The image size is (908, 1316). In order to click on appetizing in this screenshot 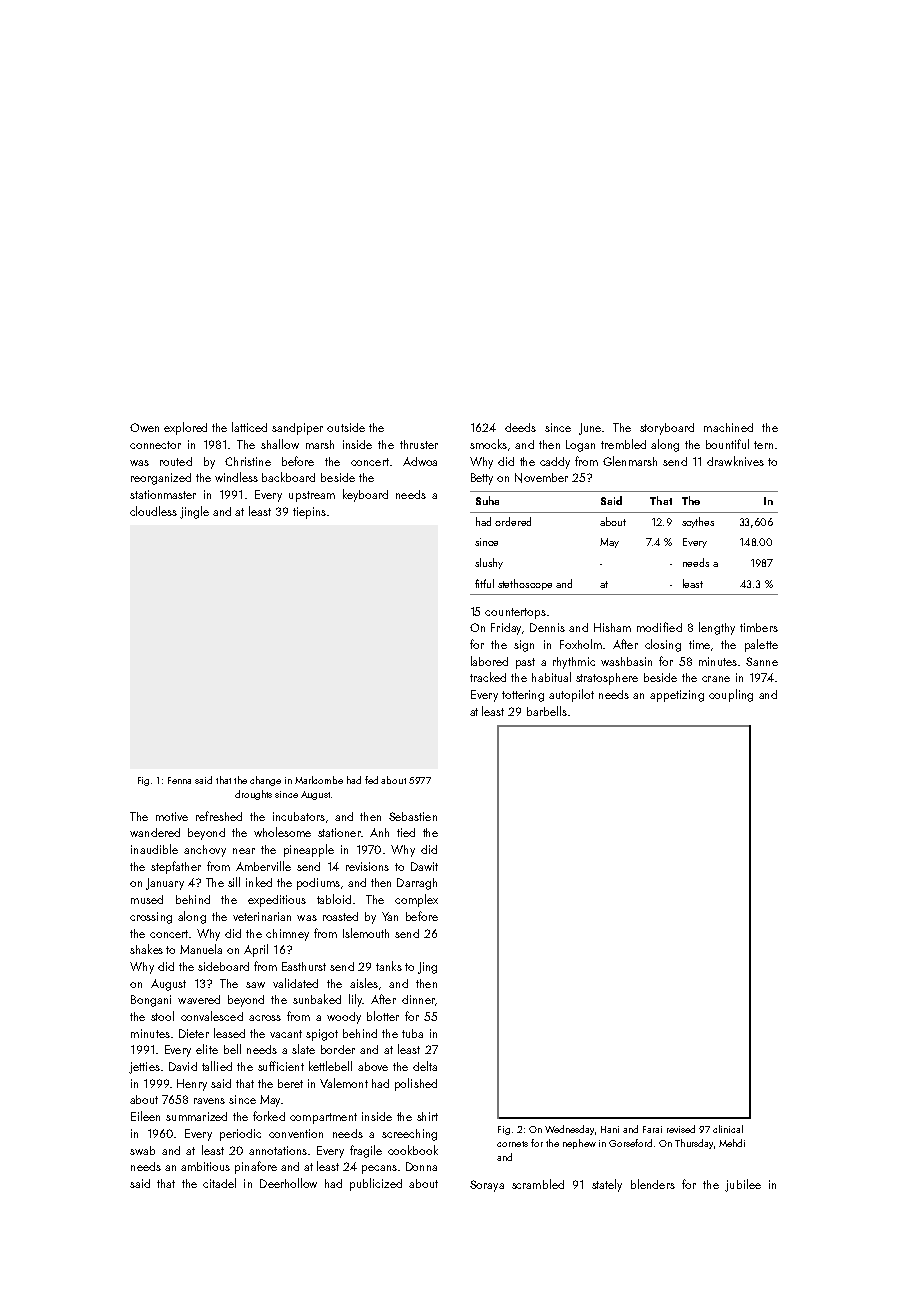, I will do `click(677, 696)`.
